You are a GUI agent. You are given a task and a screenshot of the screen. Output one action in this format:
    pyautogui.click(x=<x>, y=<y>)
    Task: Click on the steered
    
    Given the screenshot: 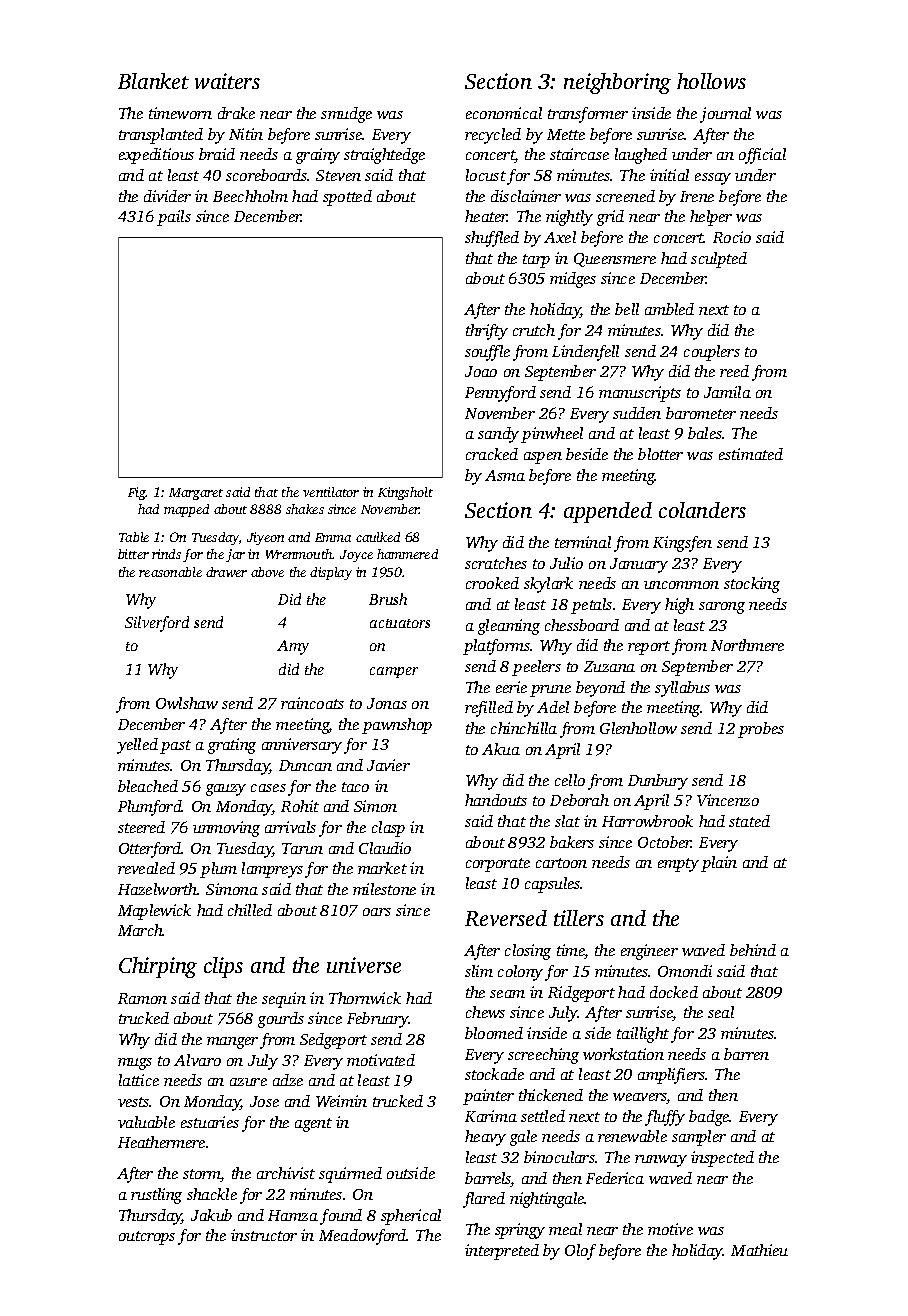 What is the action you would take?
    pyautogui.click(x=141, y=827)
